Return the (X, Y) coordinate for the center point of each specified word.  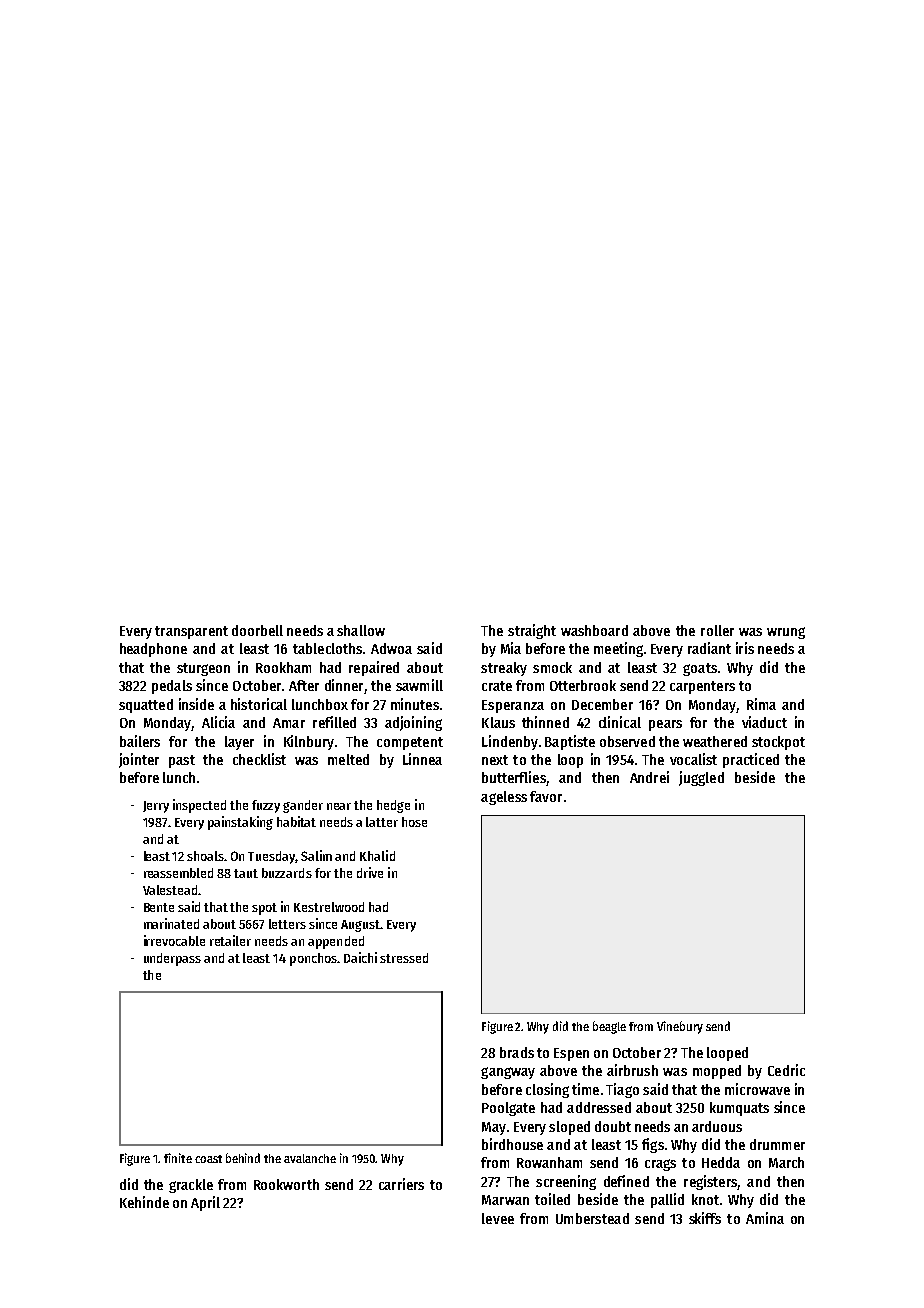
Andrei (649, 777)
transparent (191, 632)
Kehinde (144, 1202)
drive (370, 872)
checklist (259, 759)
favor (546, 796)
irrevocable (174, 940)
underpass (172, 959)
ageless (504, 798)
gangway (508, 1073)
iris (745, 648)
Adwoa (391, 648)
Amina (765, 1218)
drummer (777, 1144)
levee (498, 1218)
